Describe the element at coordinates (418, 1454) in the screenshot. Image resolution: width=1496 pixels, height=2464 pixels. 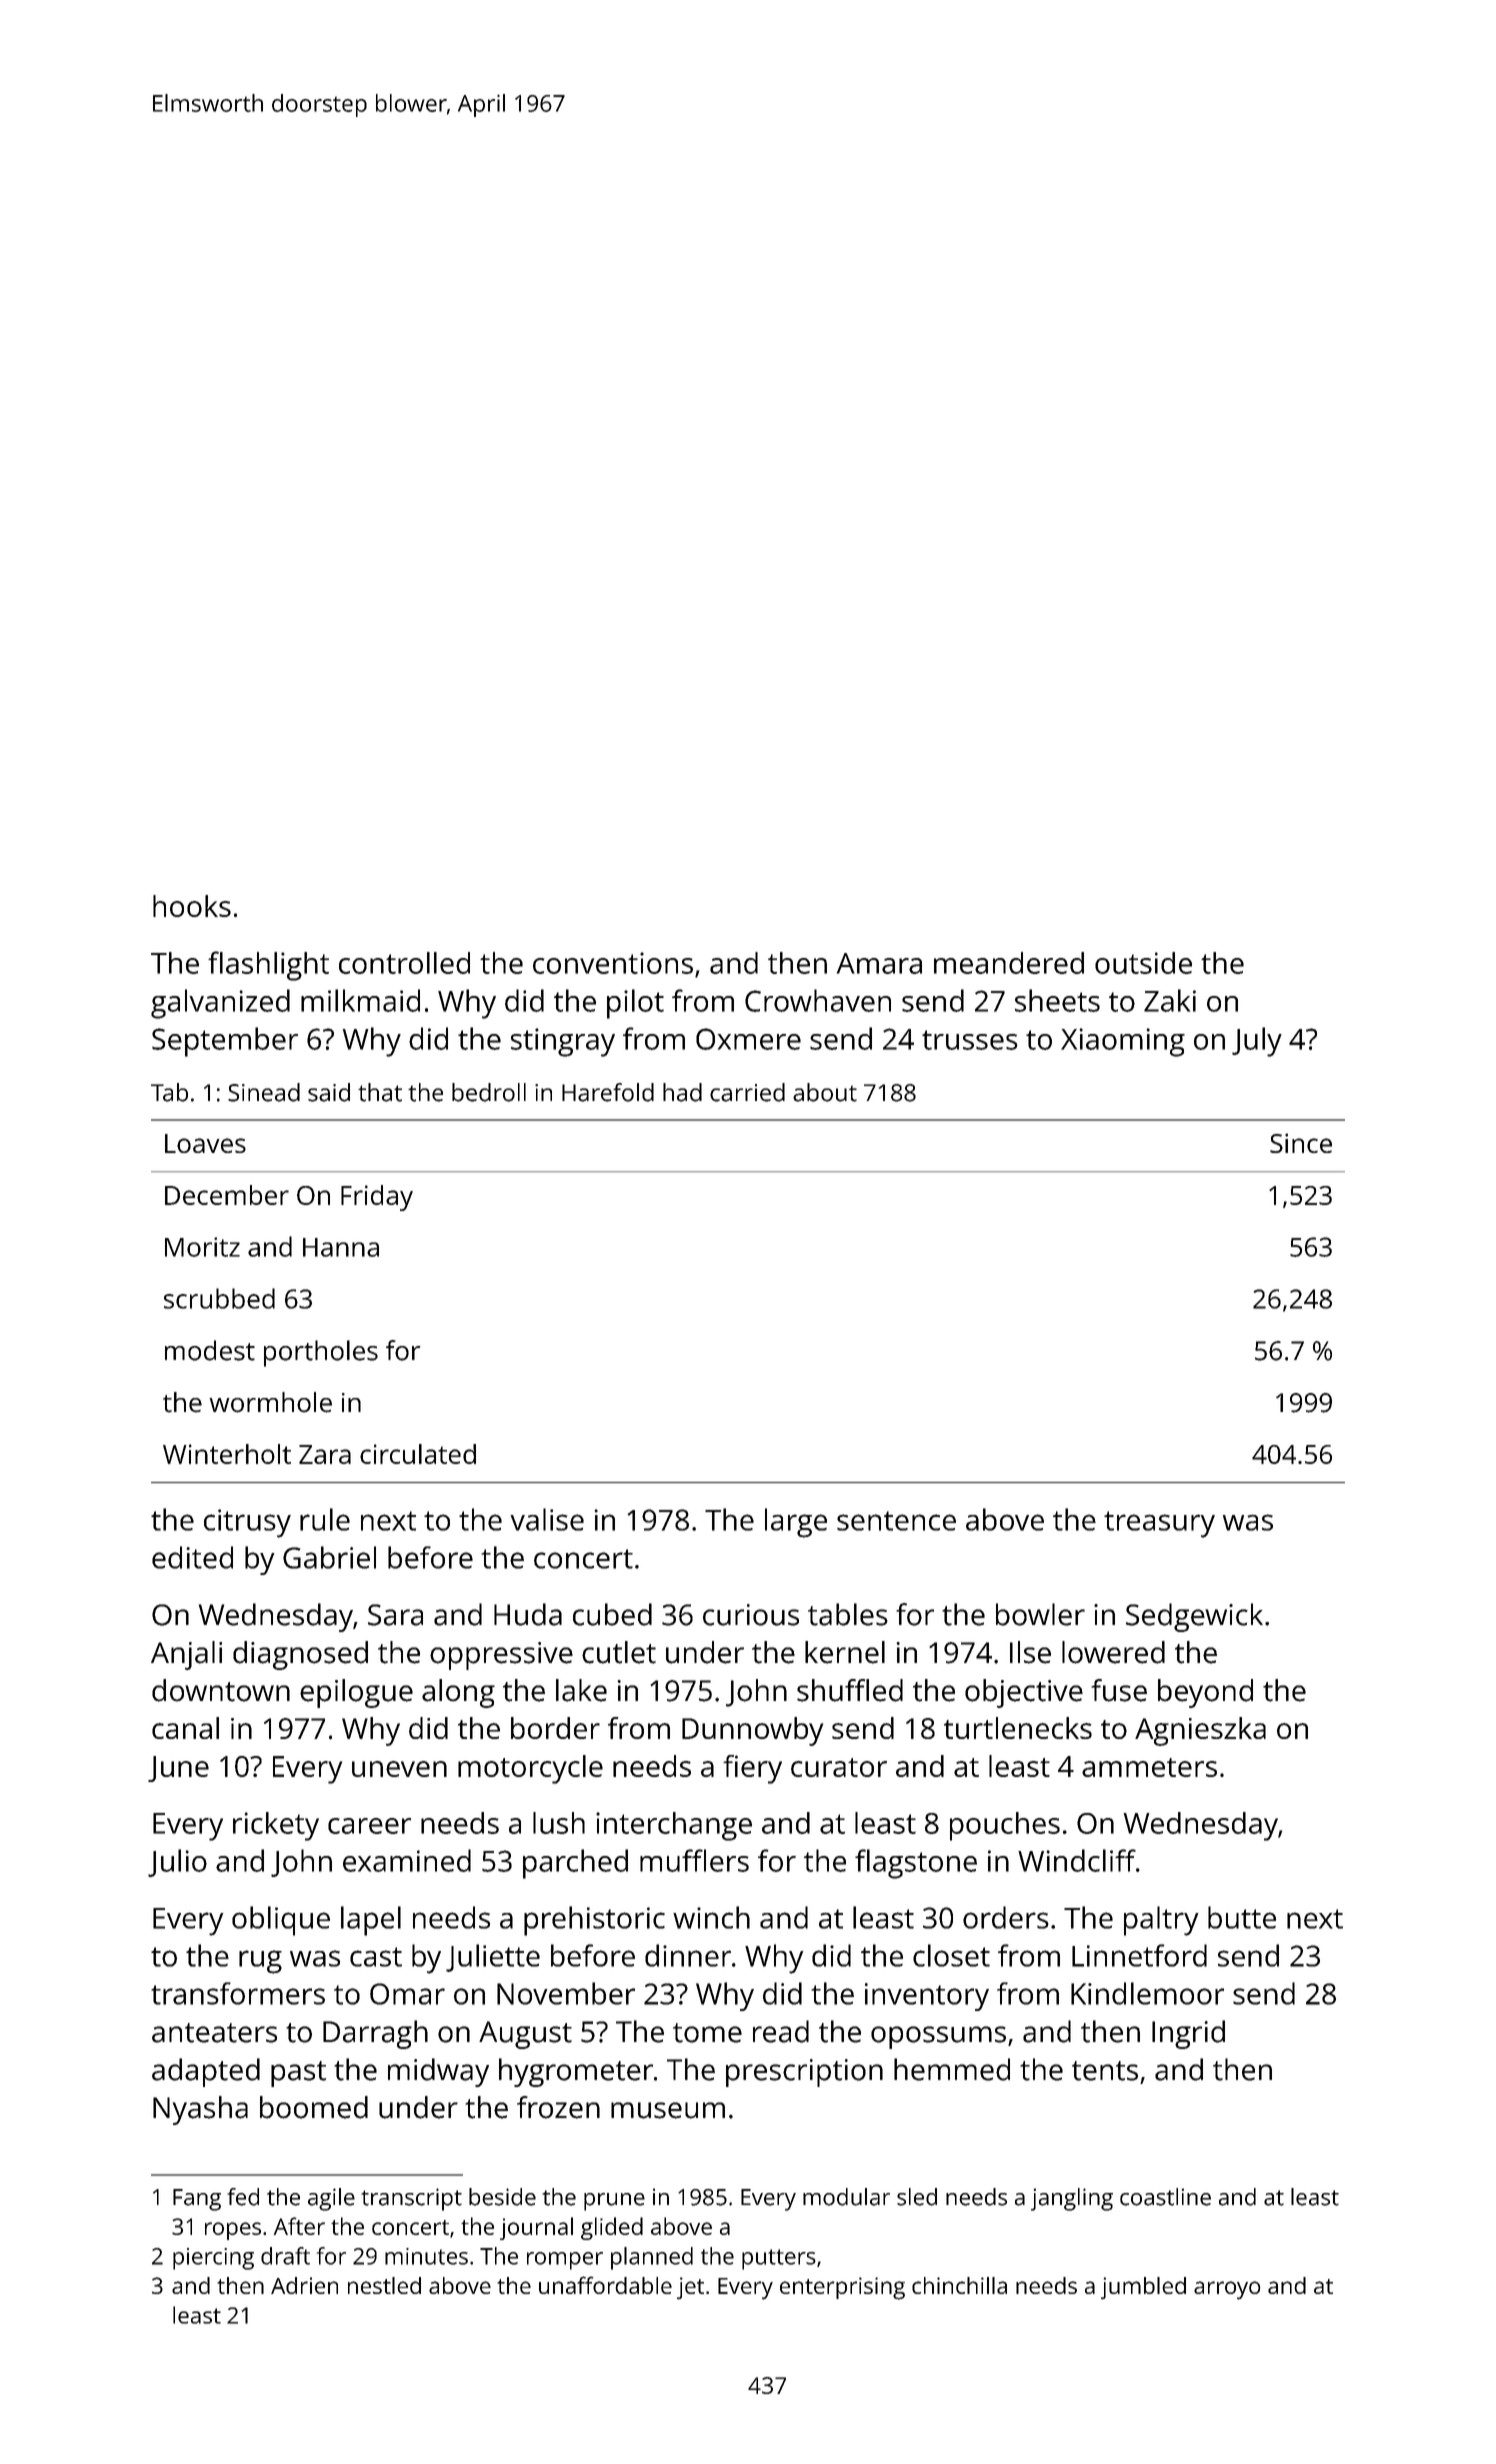
I see `circulated` at that location.
